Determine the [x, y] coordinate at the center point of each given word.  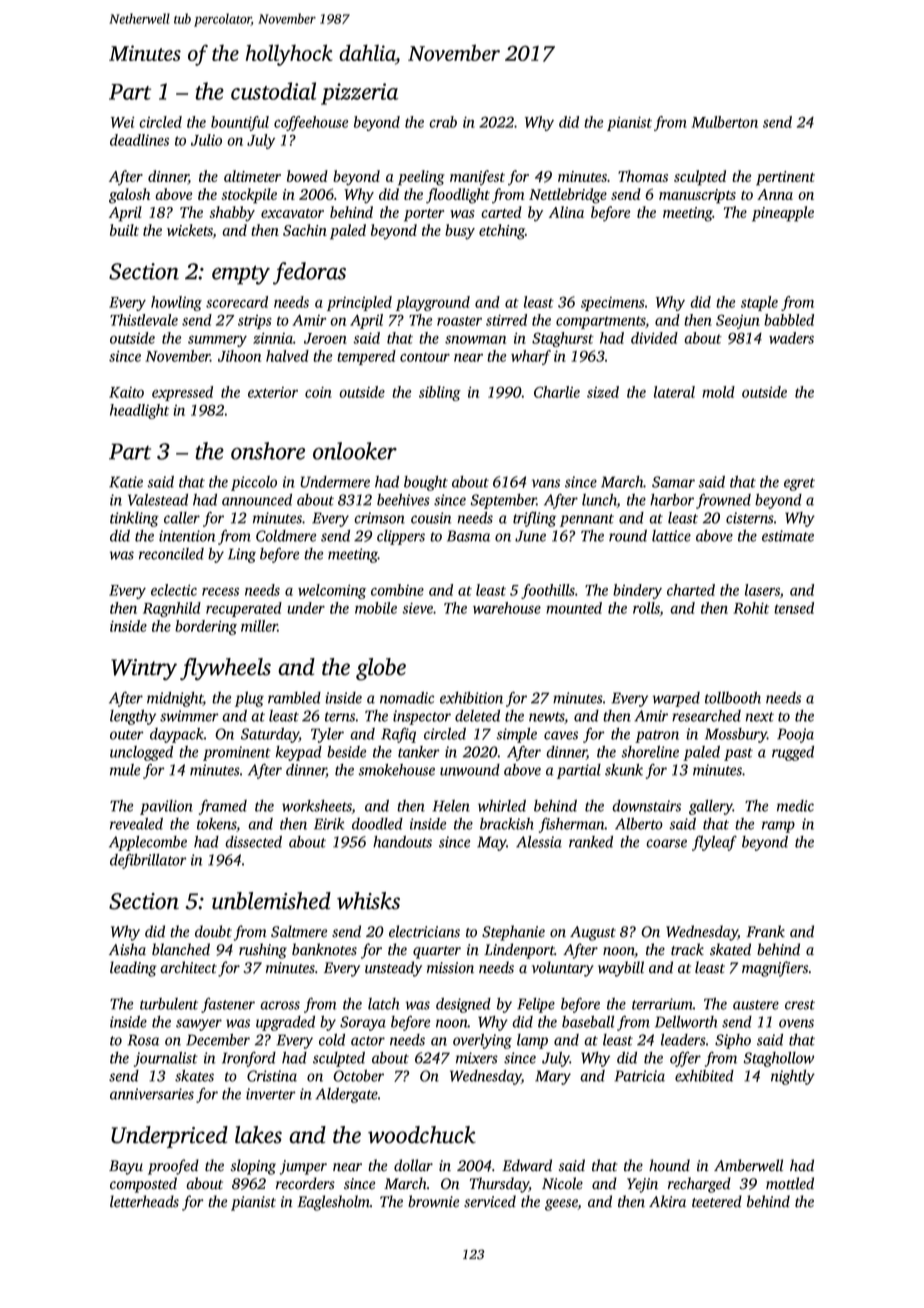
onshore [268, 451]
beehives [403, 500]
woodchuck [422, 1135]
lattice [671, 536]
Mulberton [724, 122]
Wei [122, 122]
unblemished [271, 901]
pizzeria [359, 94]
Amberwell [748, 1165]
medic [795, 806]
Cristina [272, 1076]
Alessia [539, 842]
